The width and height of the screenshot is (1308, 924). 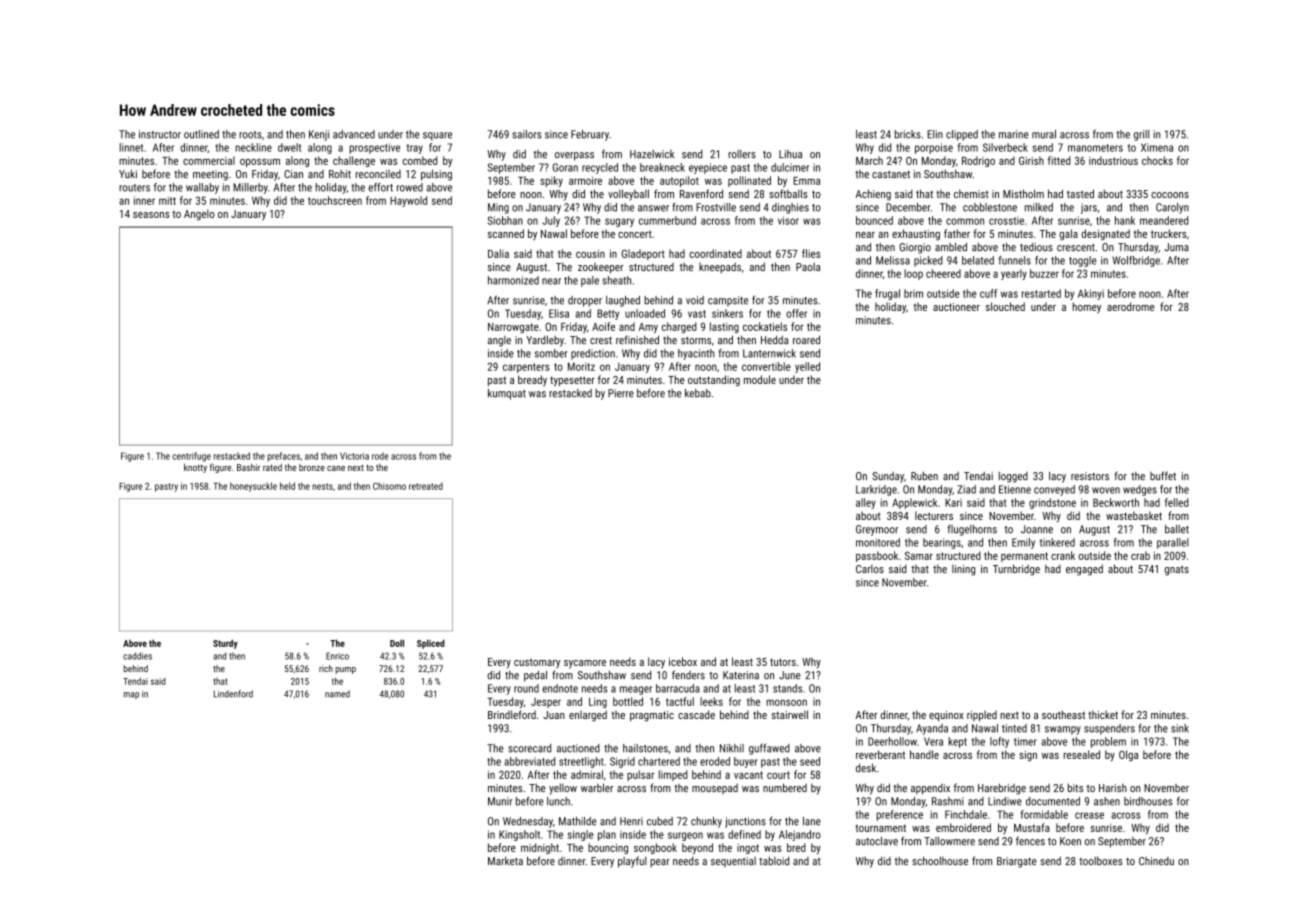 I want to click on Lihua, so click(x=790, y=154).
